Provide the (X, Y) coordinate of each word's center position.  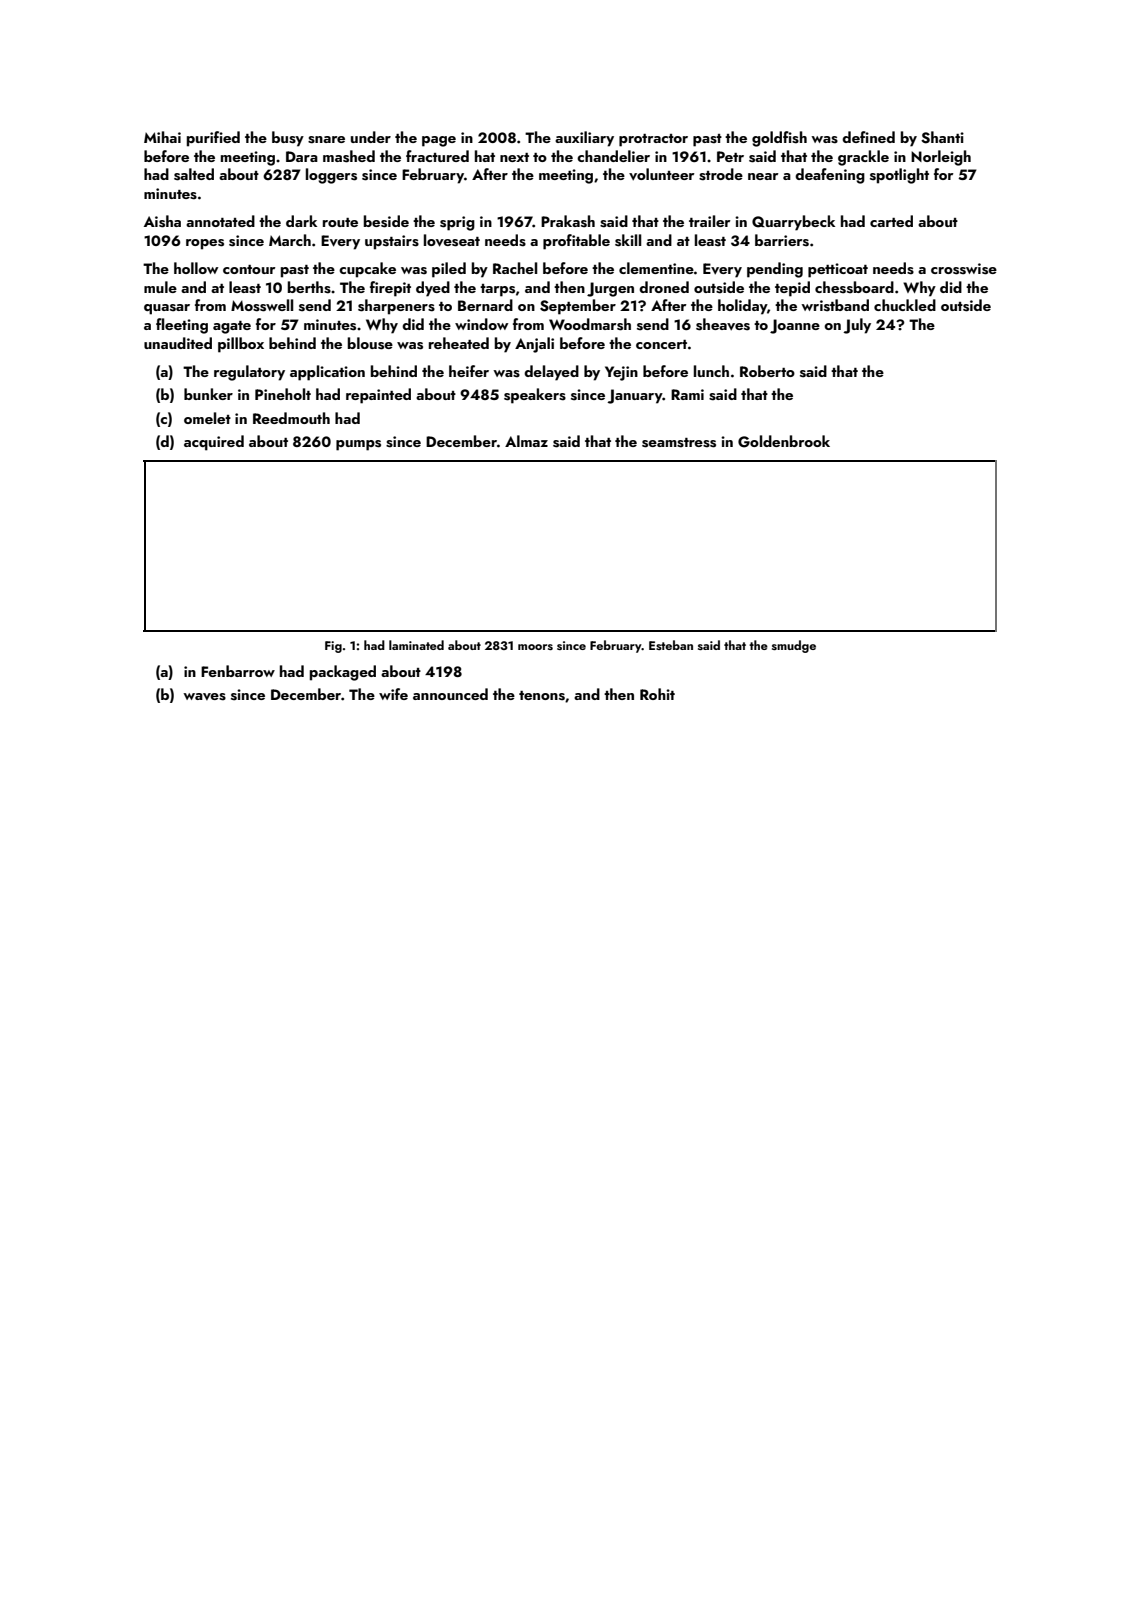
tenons (542, 696)
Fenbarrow (238, 671)
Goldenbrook (784, 441)
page (439, 141)
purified (213, 139)
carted (891, 221)
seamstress (679, 443)
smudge (794, 646)
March (290, 240)
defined (868, 137)
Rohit (657, 694)
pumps (358, 445)
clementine (656, 268)
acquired (214, 443)
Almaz (526, 441)
